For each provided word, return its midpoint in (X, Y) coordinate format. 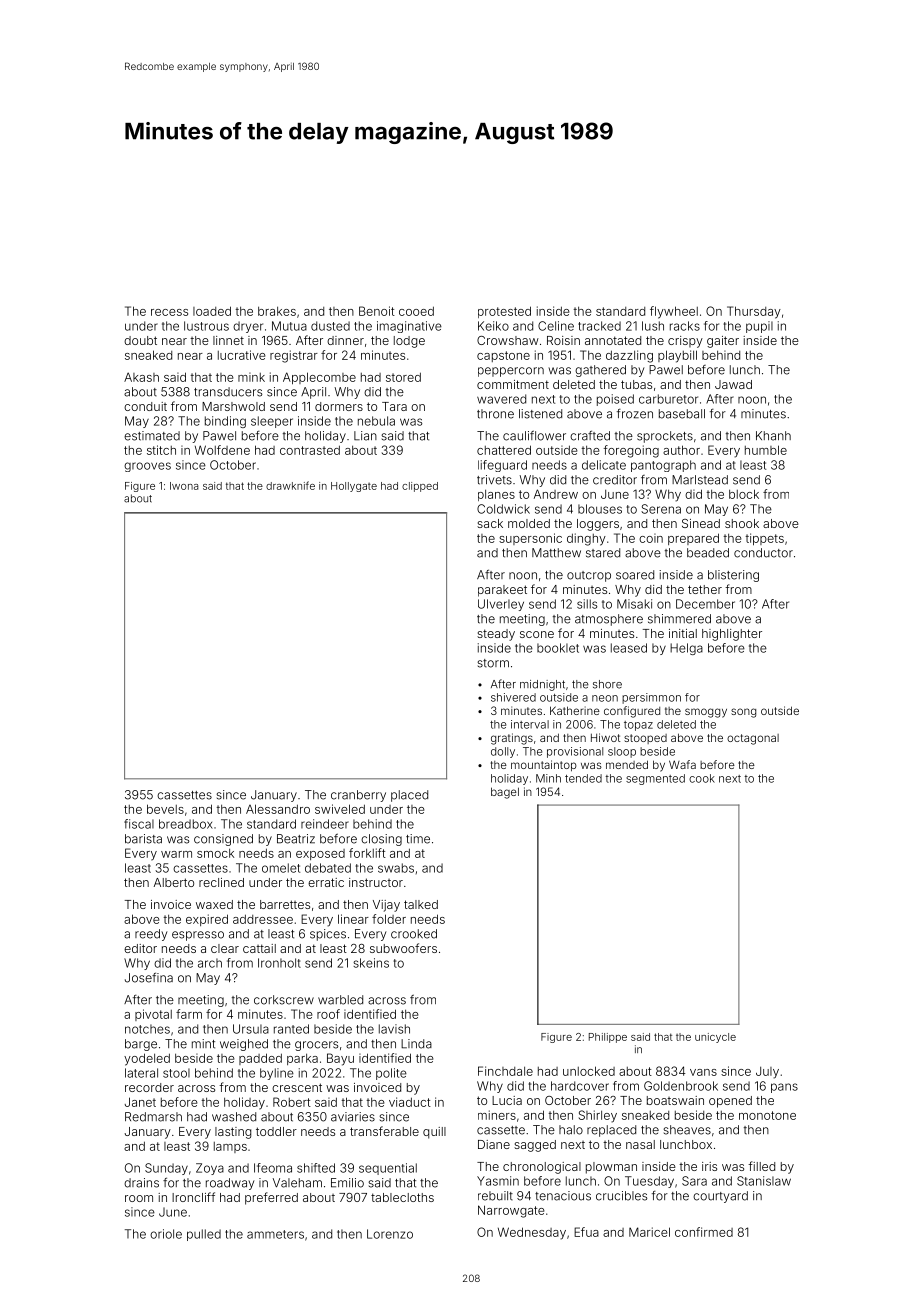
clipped (420, 487)
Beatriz (296, 839)
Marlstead (700, 480)
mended (627, 764)
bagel (505, 793)
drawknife (290, 485)
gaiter (723, 342)
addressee (263, 919)
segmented (655, 779)
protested (504, 312)
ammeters (275, 1234)
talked (421, 904)
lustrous (206, 326)
